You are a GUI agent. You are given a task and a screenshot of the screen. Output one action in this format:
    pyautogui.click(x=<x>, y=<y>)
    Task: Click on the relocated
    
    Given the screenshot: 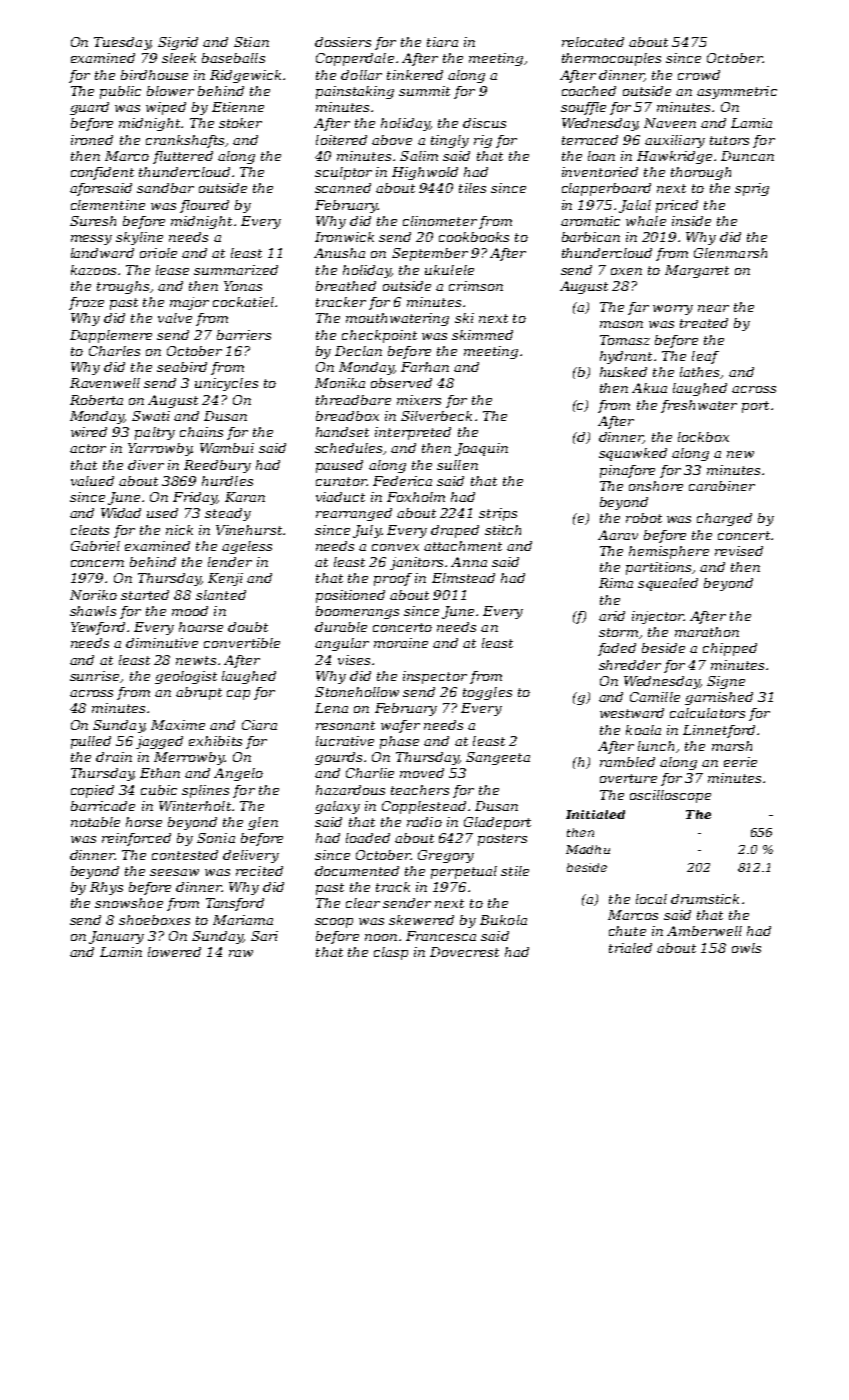 What is the action you would take?
    pyautogui.click(x=593, y=42)
